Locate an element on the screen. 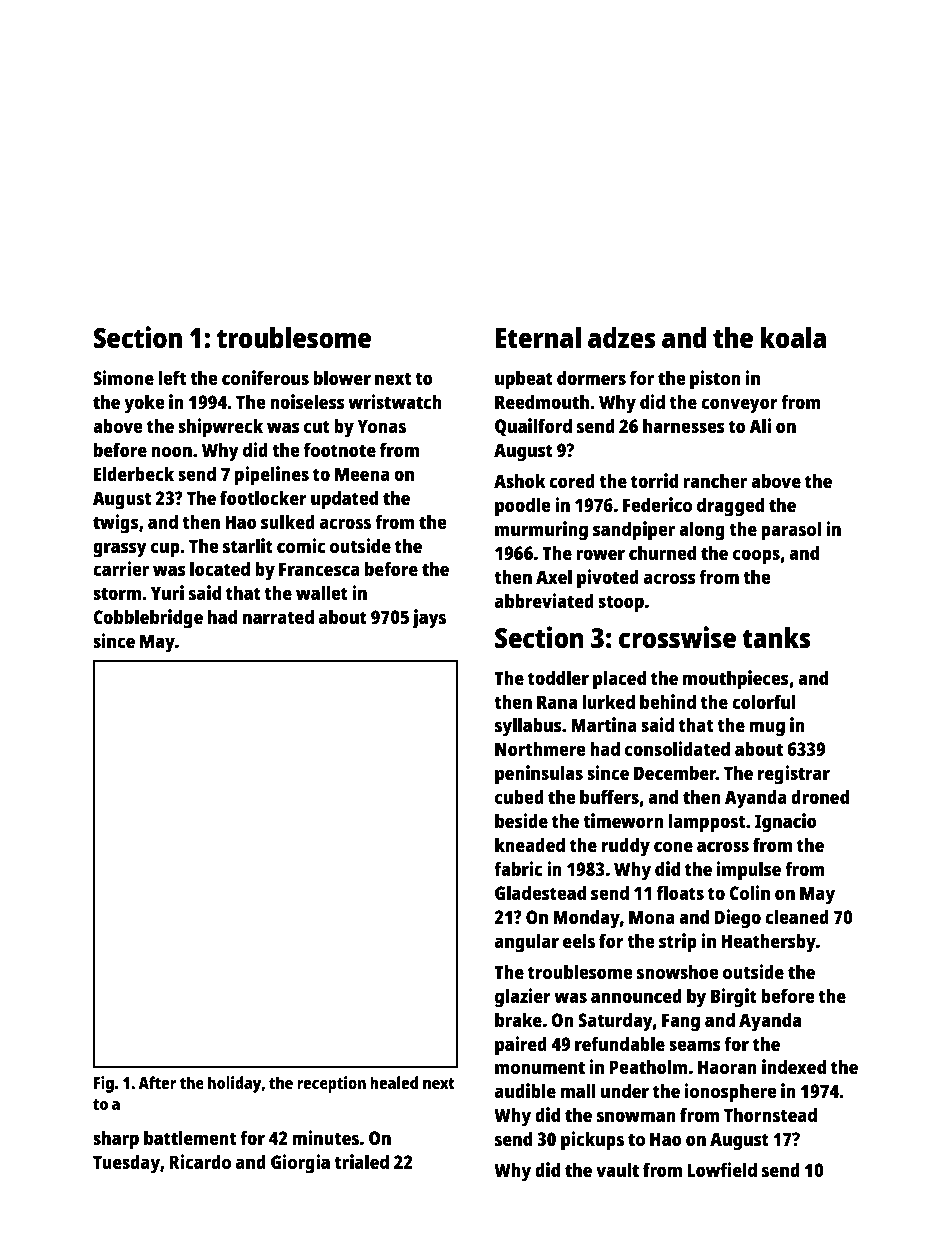  shipwreck is located at coordinates (220, 428).
